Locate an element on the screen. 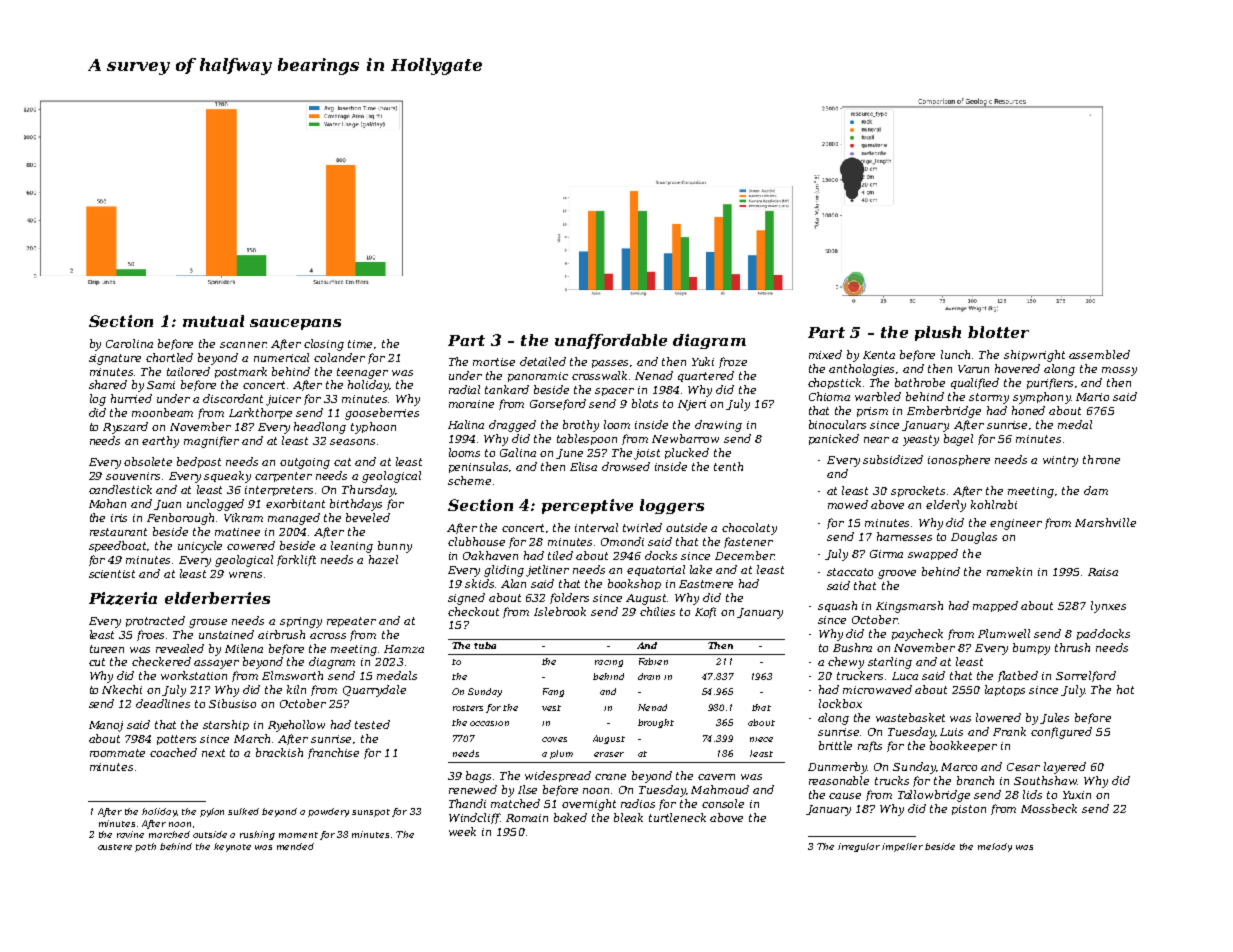 This screenshot has width=1233, height=952. mutual is located at coordinates (213, 321).
